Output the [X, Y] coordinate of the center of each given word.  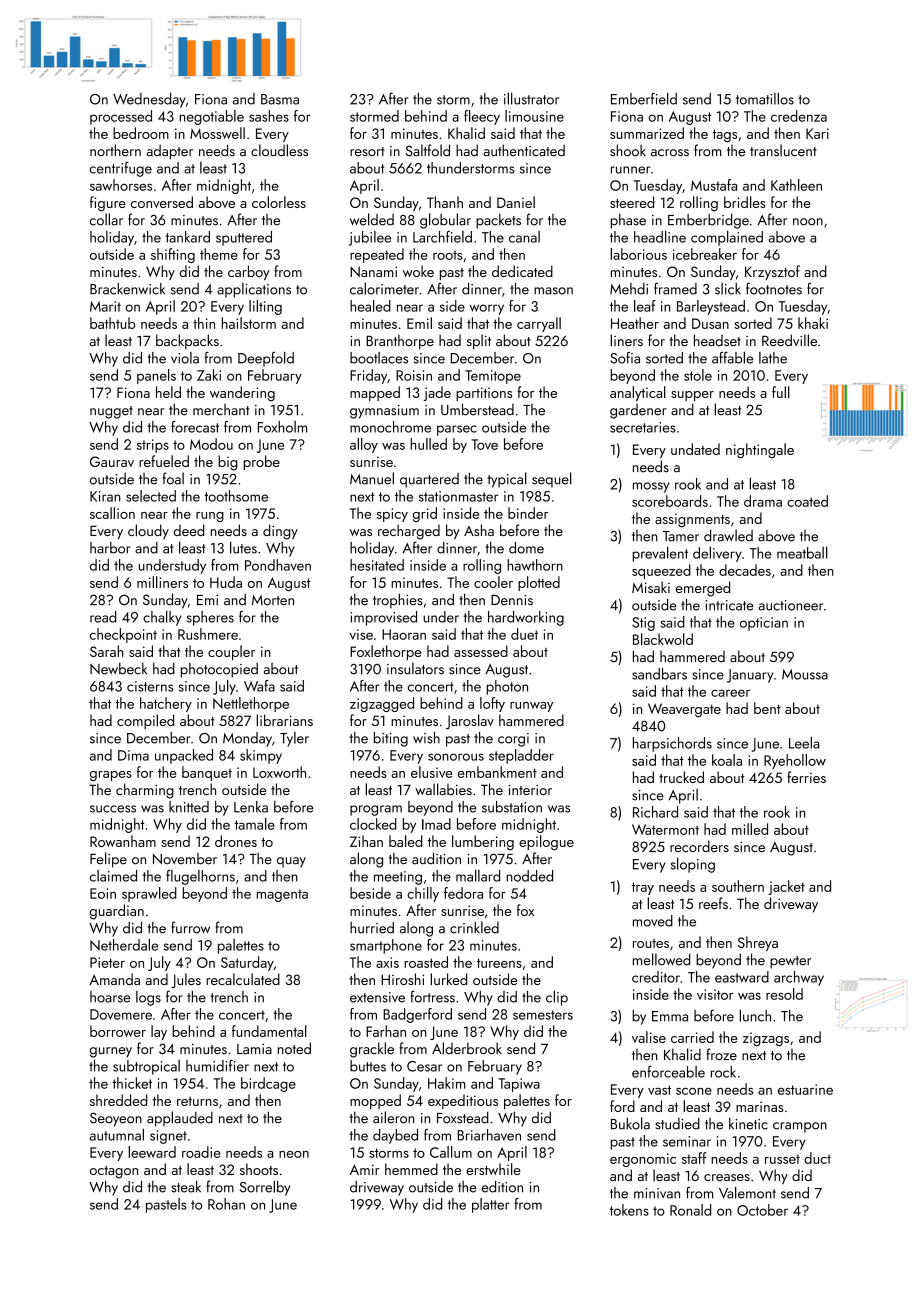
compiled [145, 721]
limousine [534, 116]
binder [528, 513]
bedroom [141, 133]
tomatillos [765, 98]
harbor [110, 548]
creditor [656, 977]
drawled [728, 535]
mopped [375, 1101]
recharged [409, 532]
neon [294, 1154]
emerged [703, 589]
